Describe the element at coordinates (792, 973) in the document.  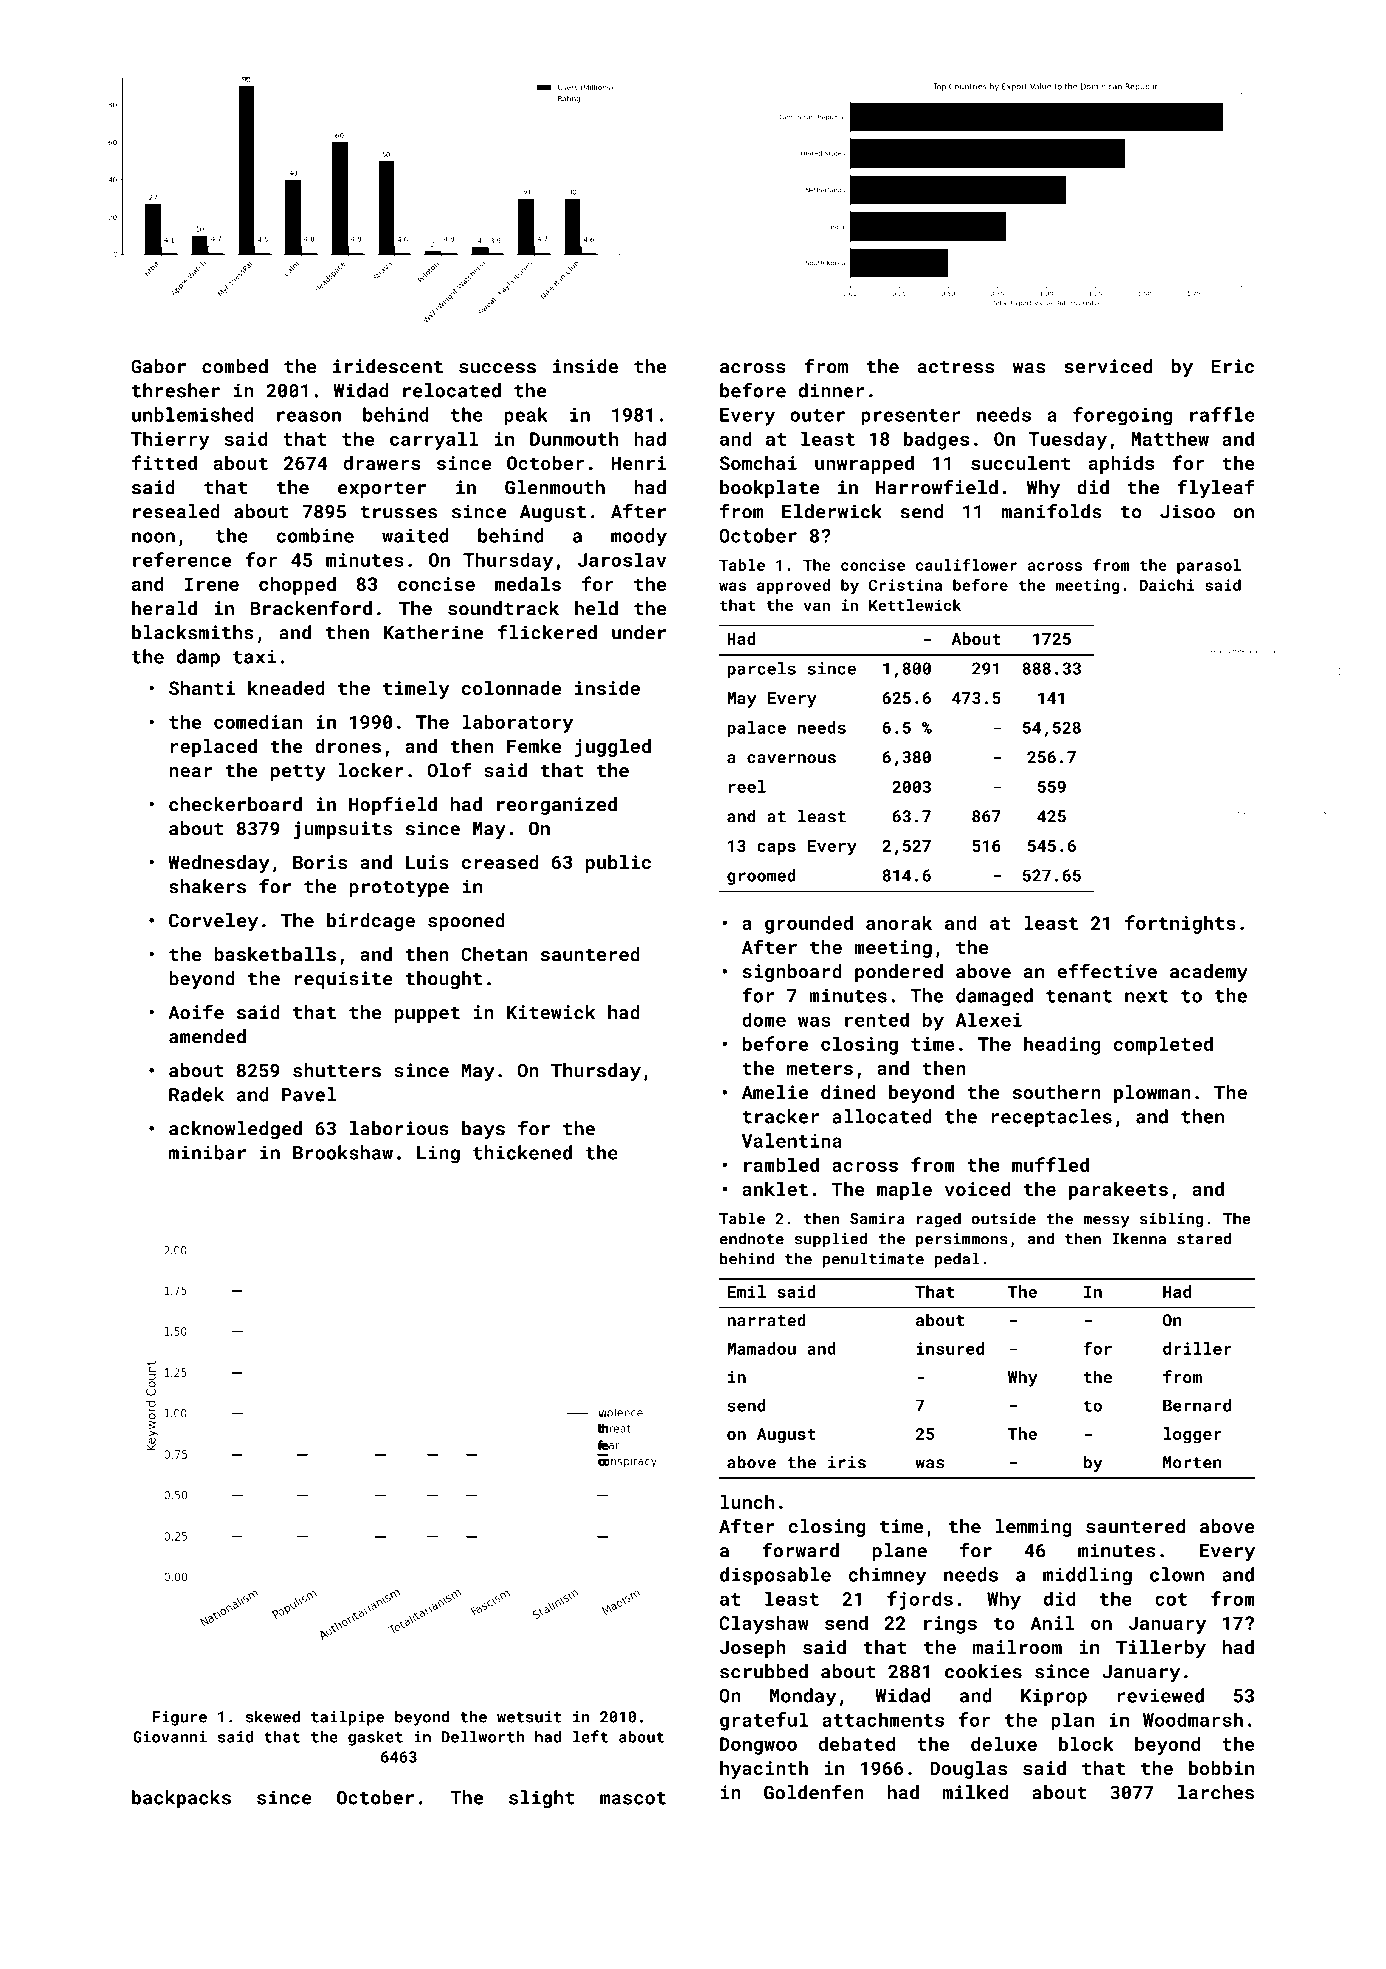
I see `signboard` at that location.
